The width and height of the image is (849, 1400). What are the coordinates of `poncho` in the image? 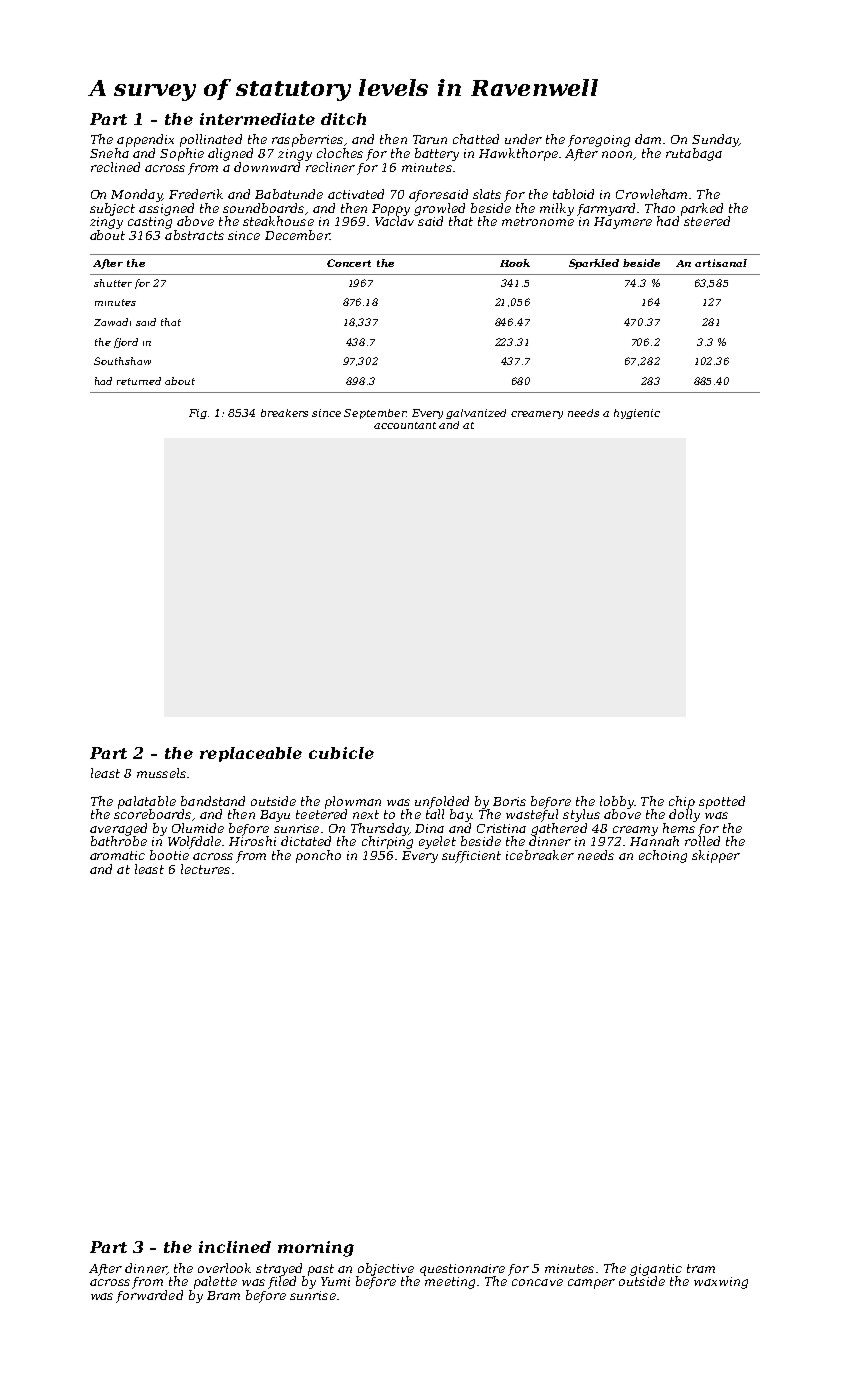 It's located at (318, 856).
